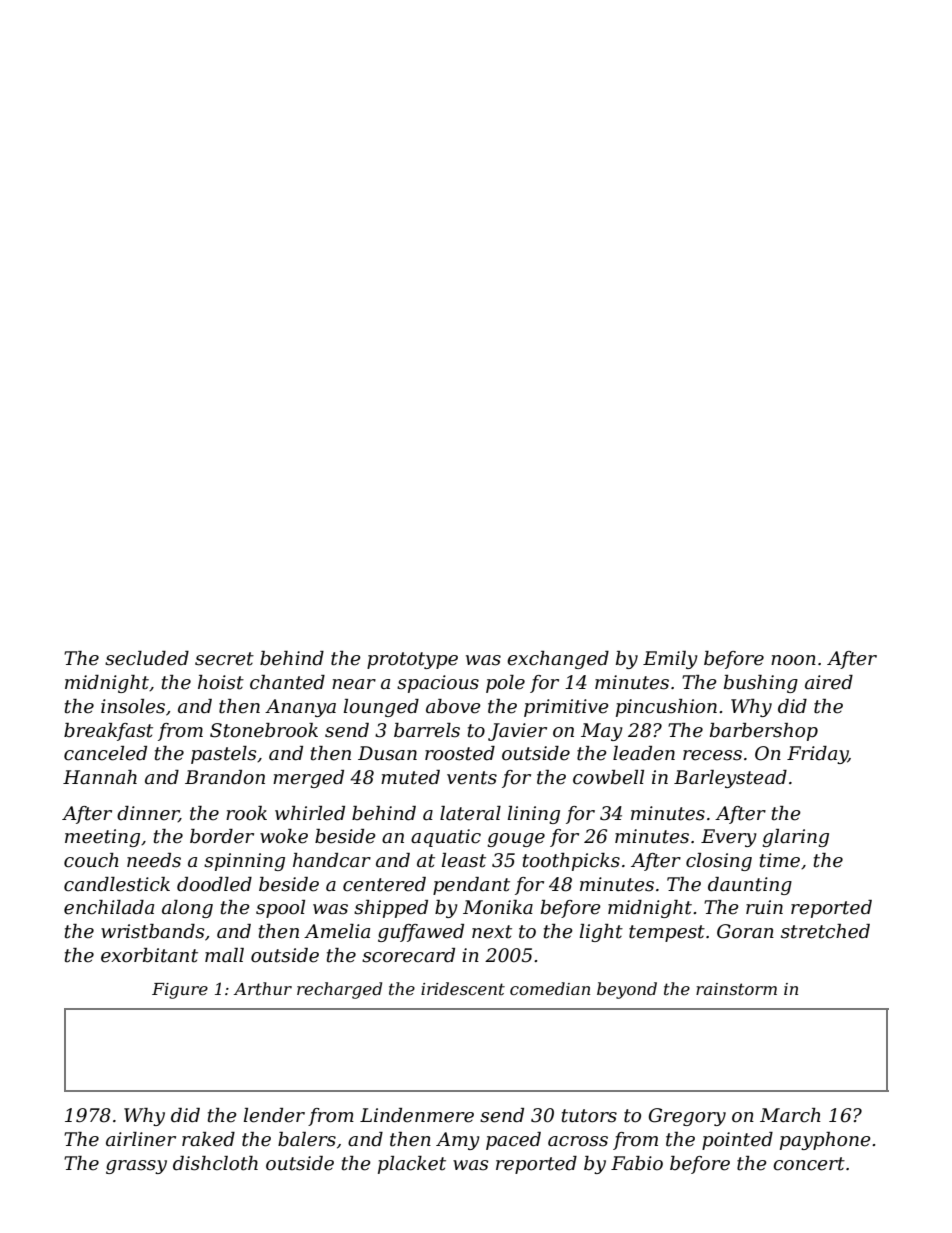 This screenshot has height=1233, width=952. What do you see at coordinates (666, 708) in the screenshot?
I see `pincushion` at bounding box center [666, 708].
